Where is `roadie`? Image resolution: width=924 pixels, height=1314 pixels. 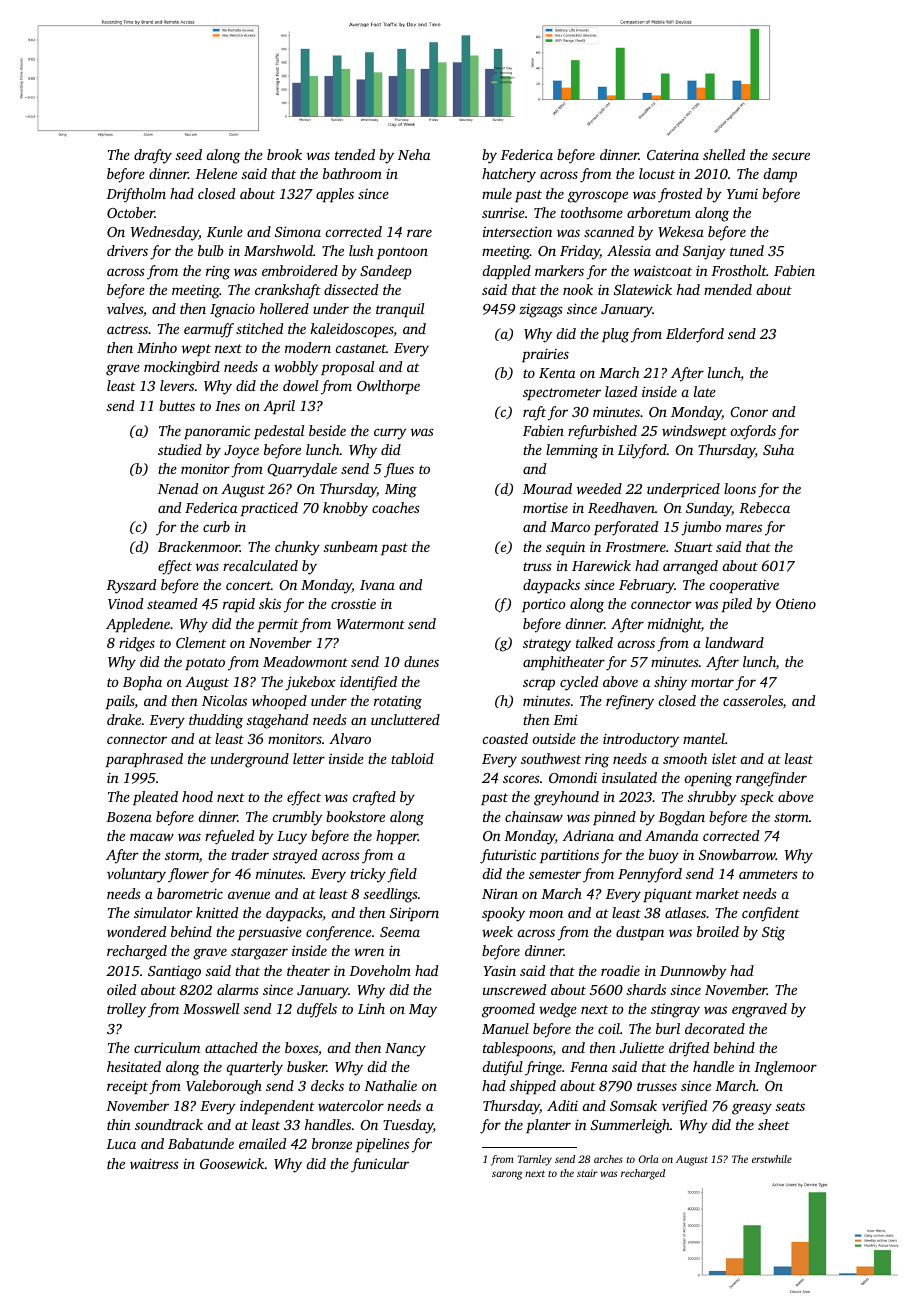
roadie is located at coordinates (620, 970).
